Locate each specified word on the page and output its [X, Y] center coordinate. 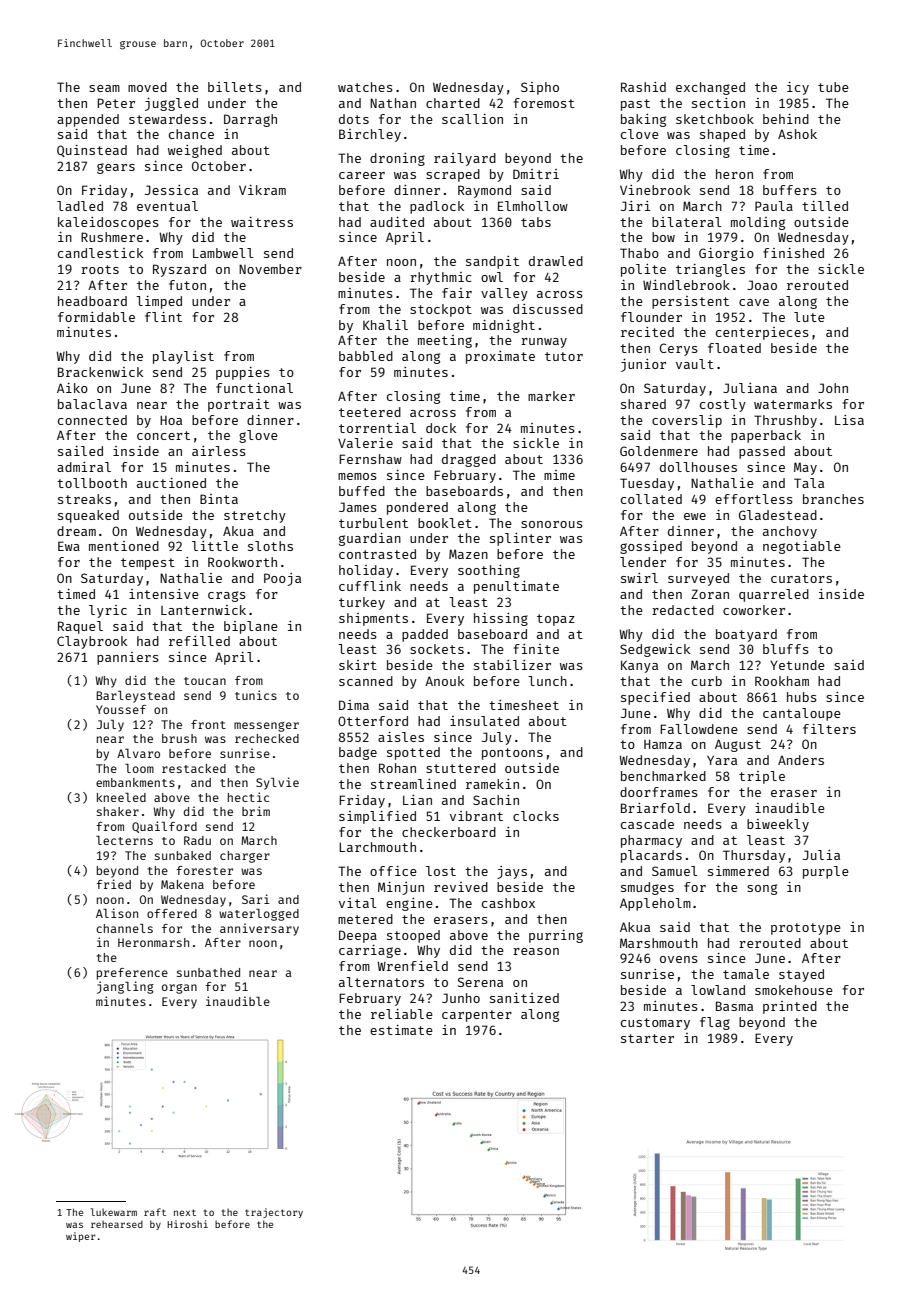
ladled [80, 206]
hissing [501, 619]
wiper [81, 1237]
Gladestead [778, 515]
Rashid [643, 87]
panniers [128, 658]
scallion [472, 119]
